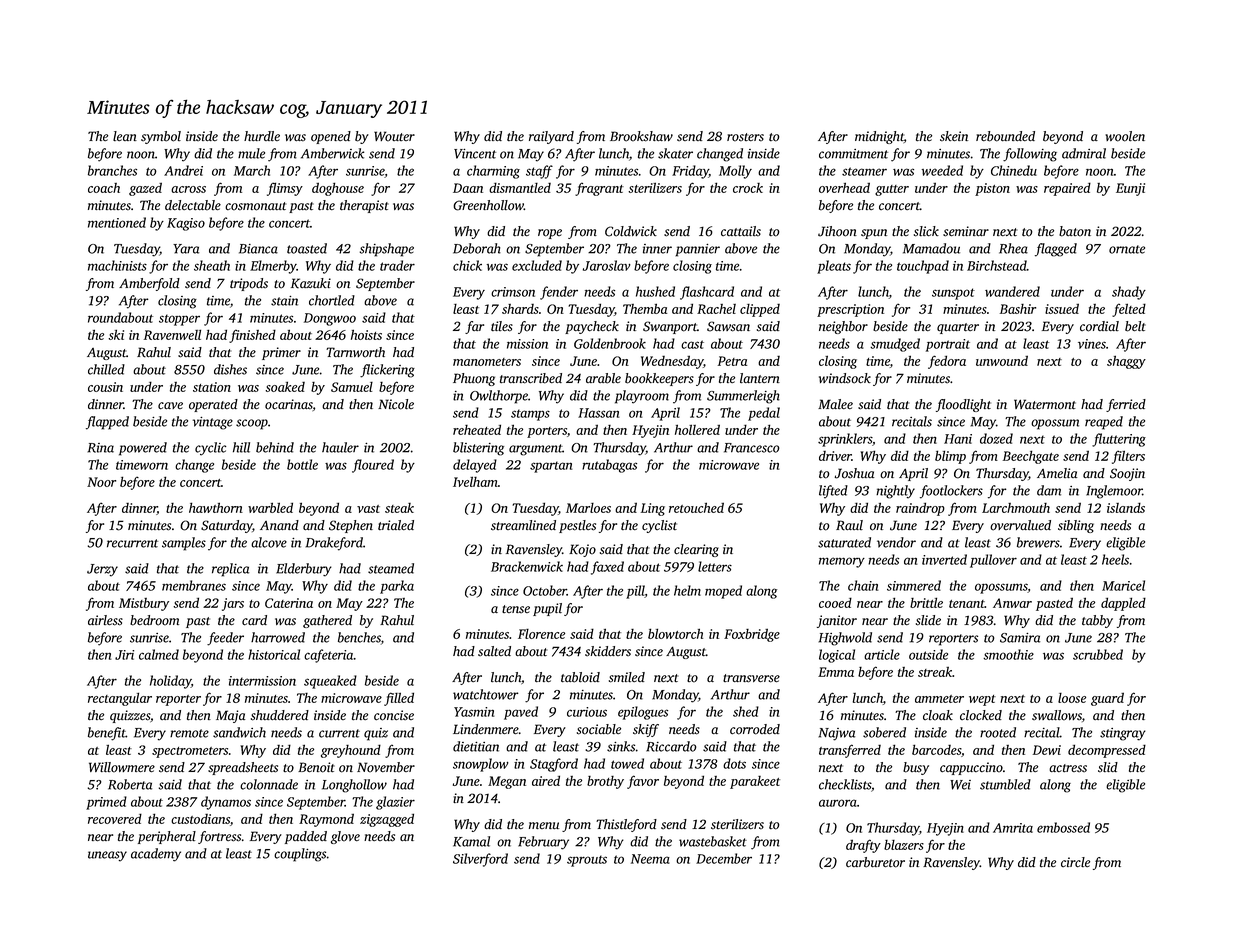 The image size is (1233, 952). I want to click on powered, so click(143, 449).
